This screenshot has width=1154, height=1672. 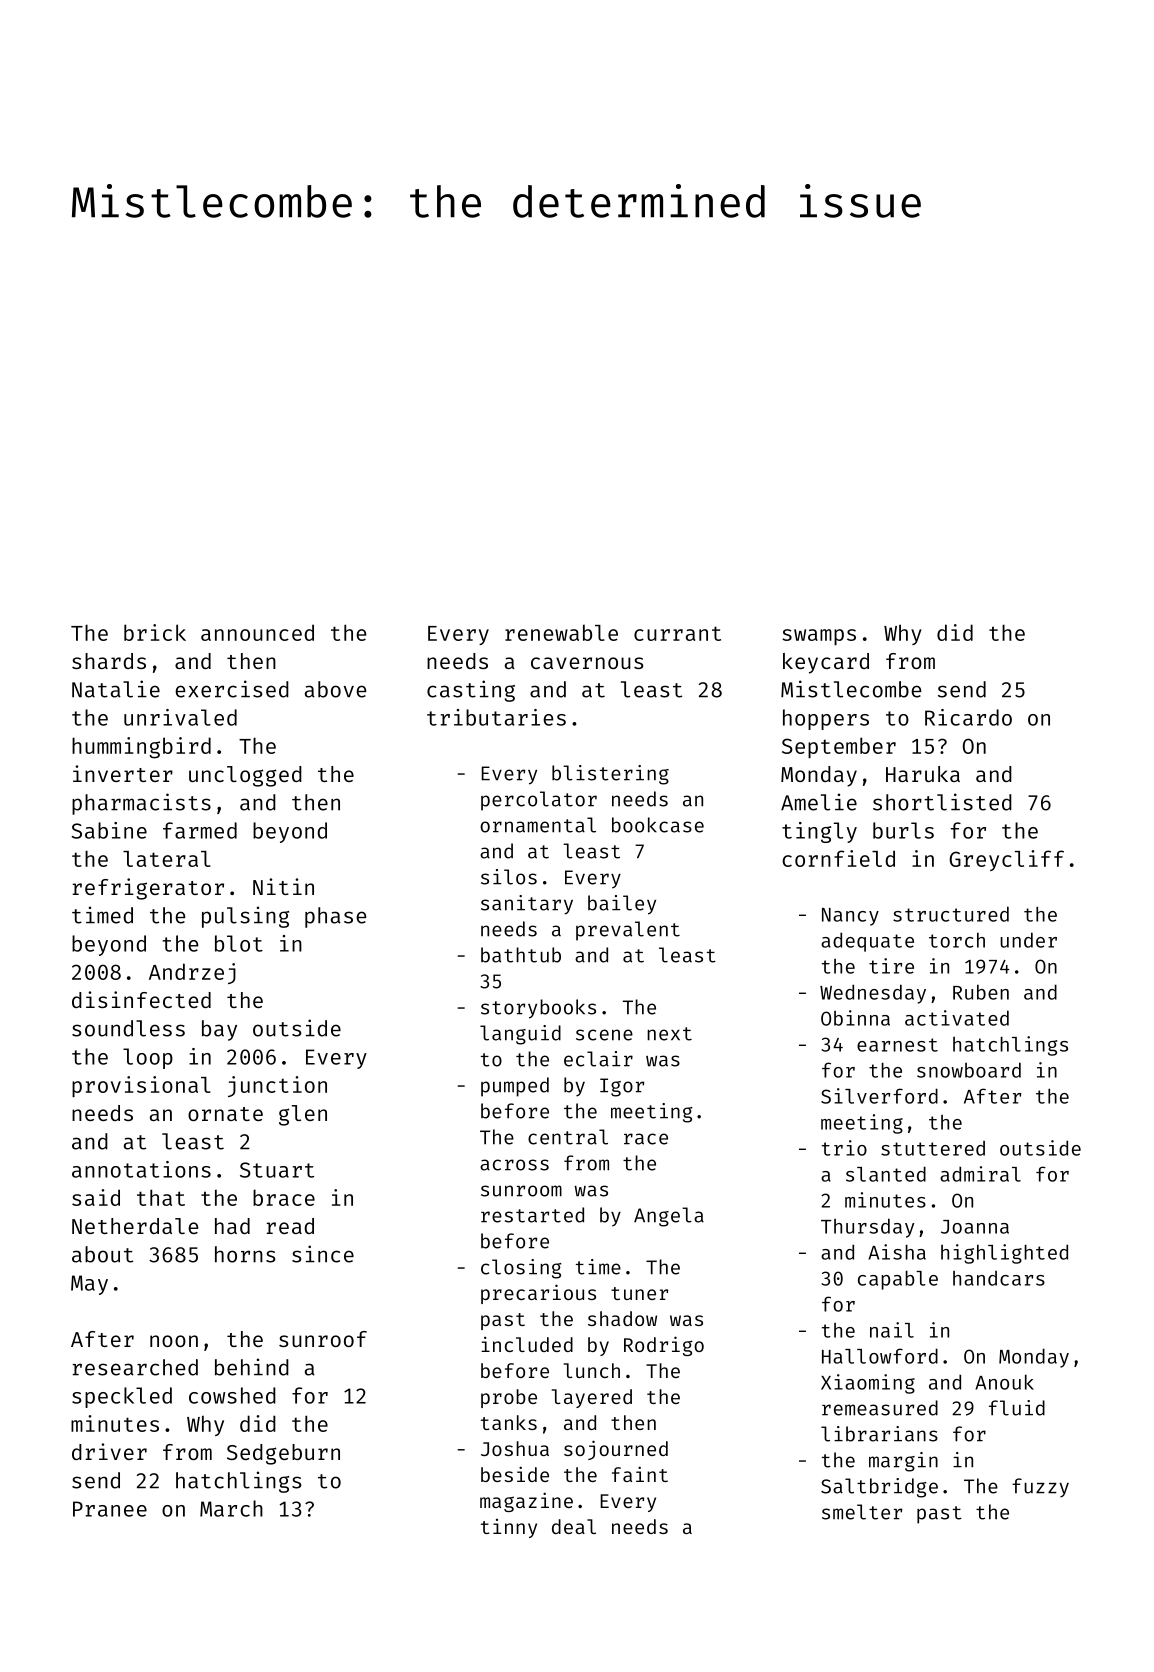 What do you see at coordinates (628, 931) in the screenshot?
I see `prevalent` at bounding box center [628, 931].
